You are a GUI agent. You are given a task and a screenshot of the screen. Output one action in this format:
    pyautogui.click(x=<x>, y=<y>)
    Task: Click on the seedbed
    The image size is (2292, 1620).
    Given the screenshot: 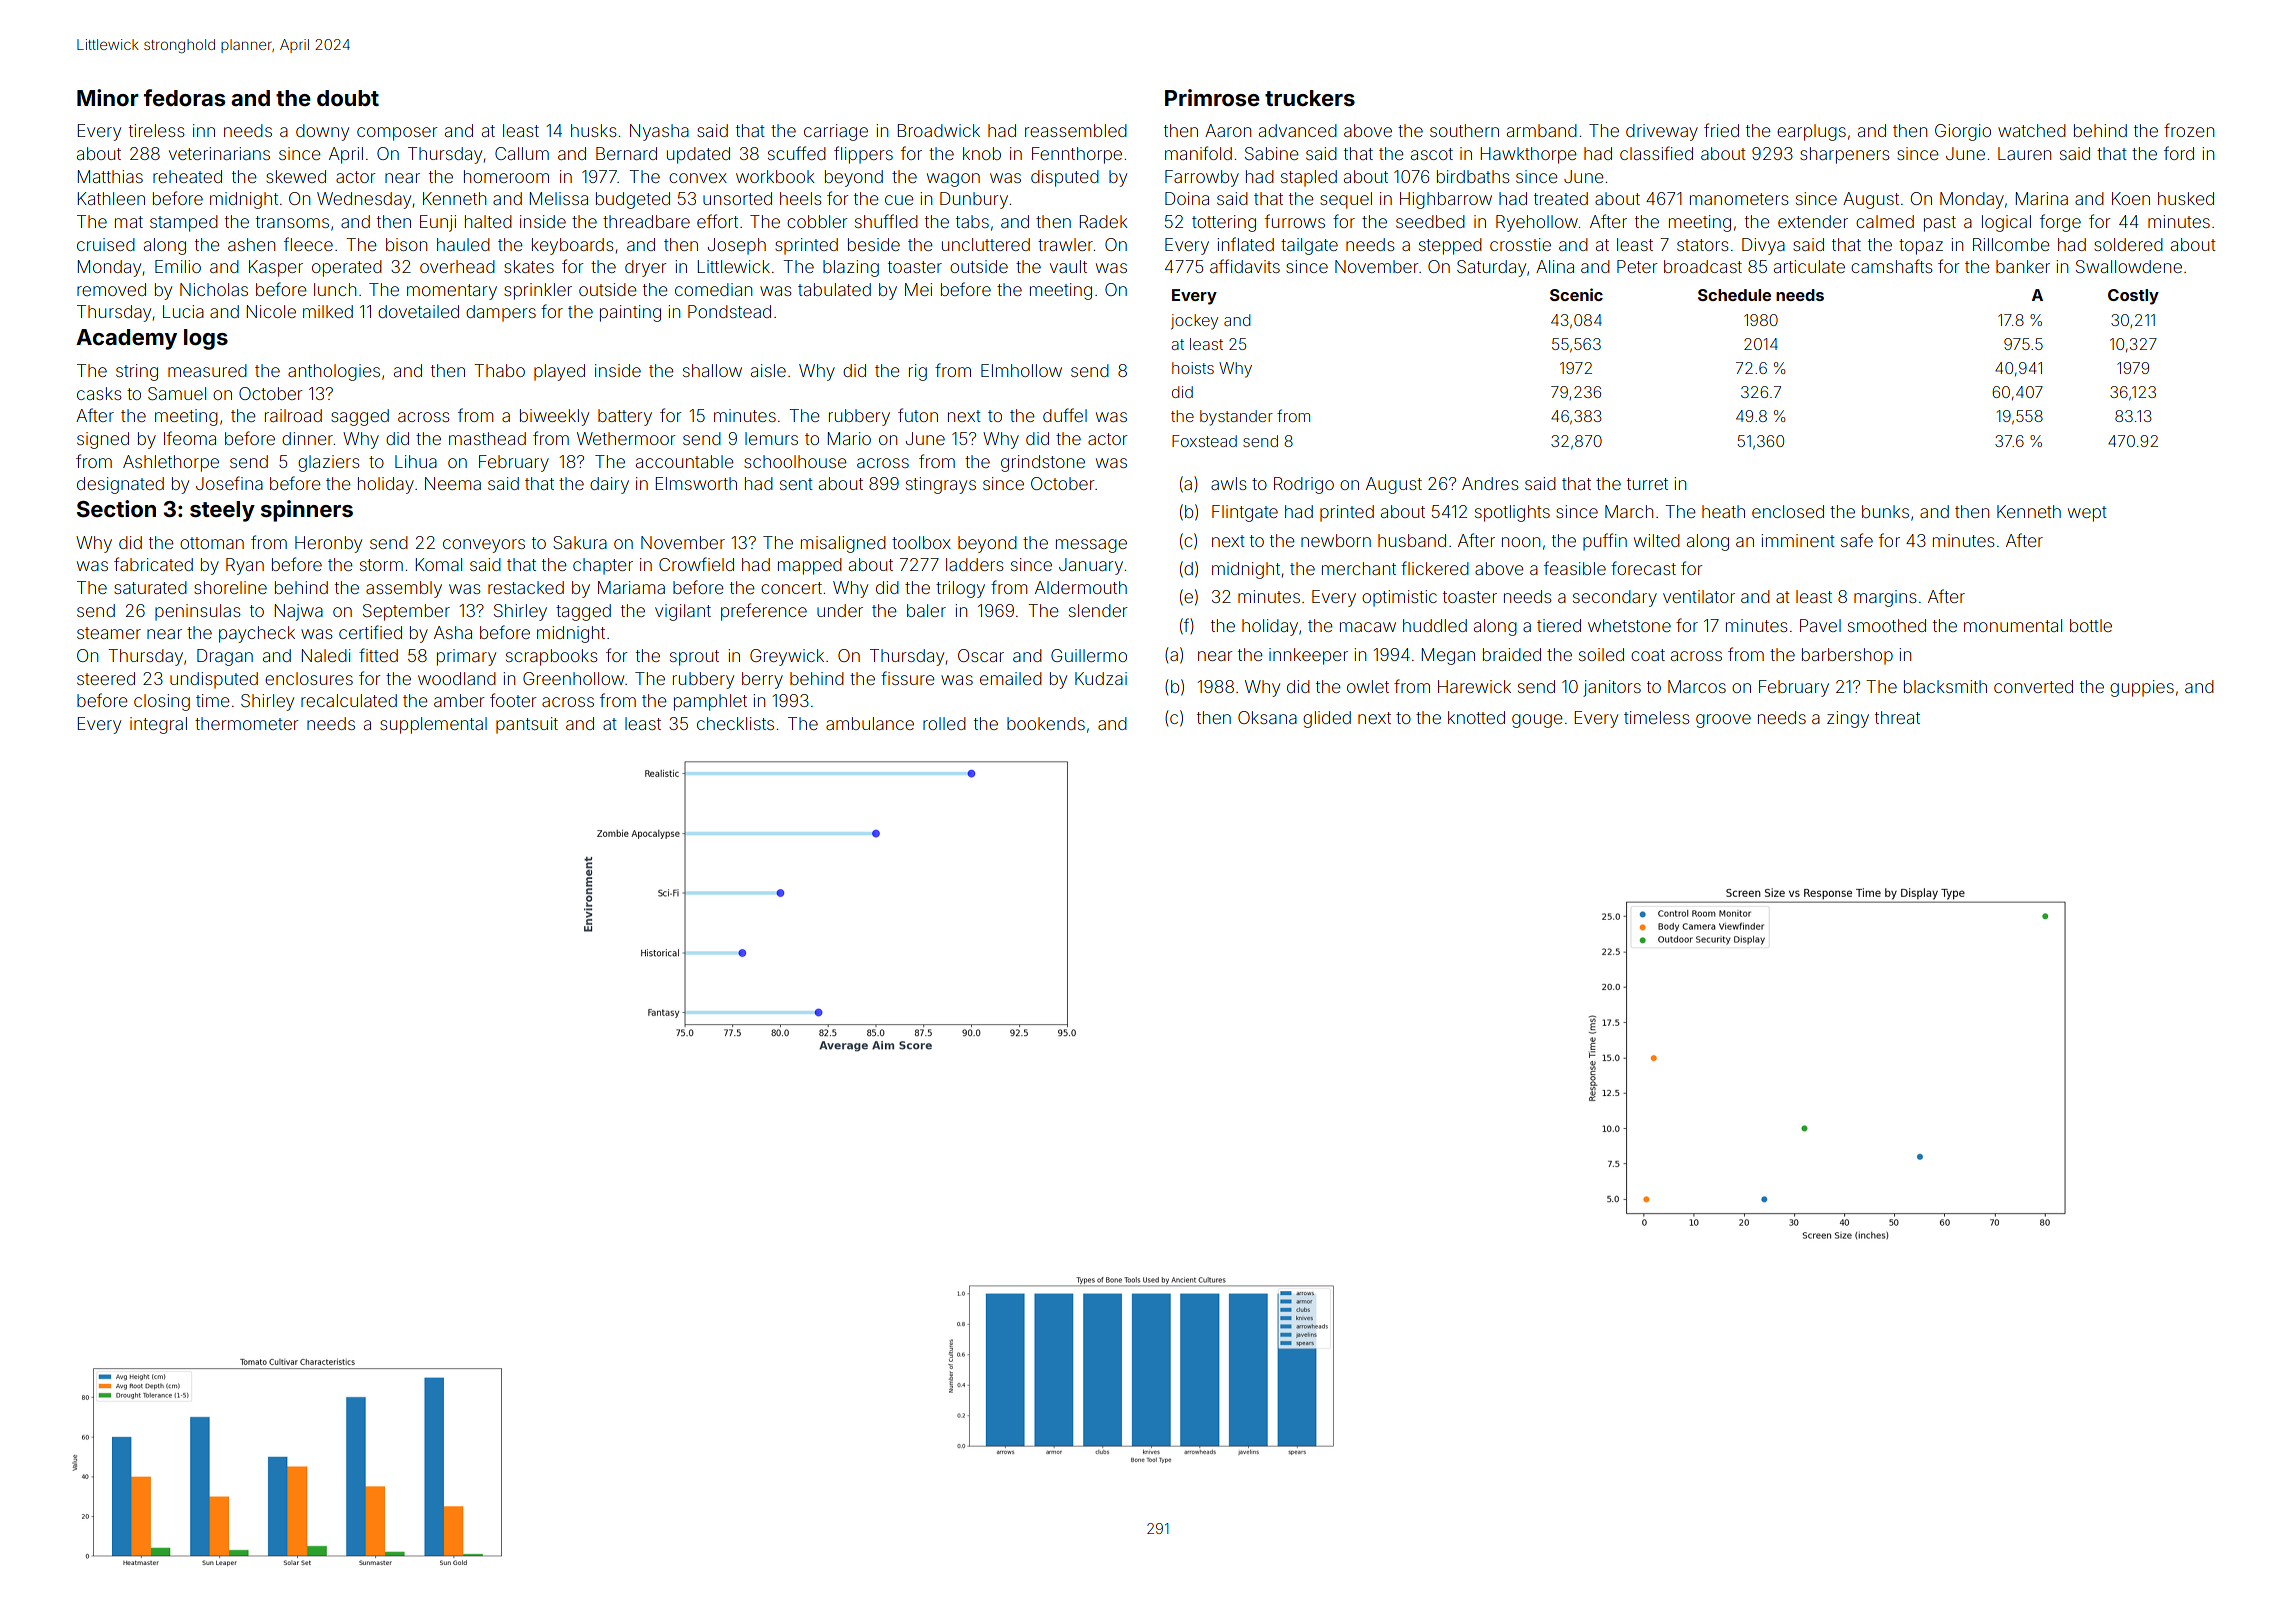 What is the action you would take?
    pyautogui.click(x=1430, y=221)
